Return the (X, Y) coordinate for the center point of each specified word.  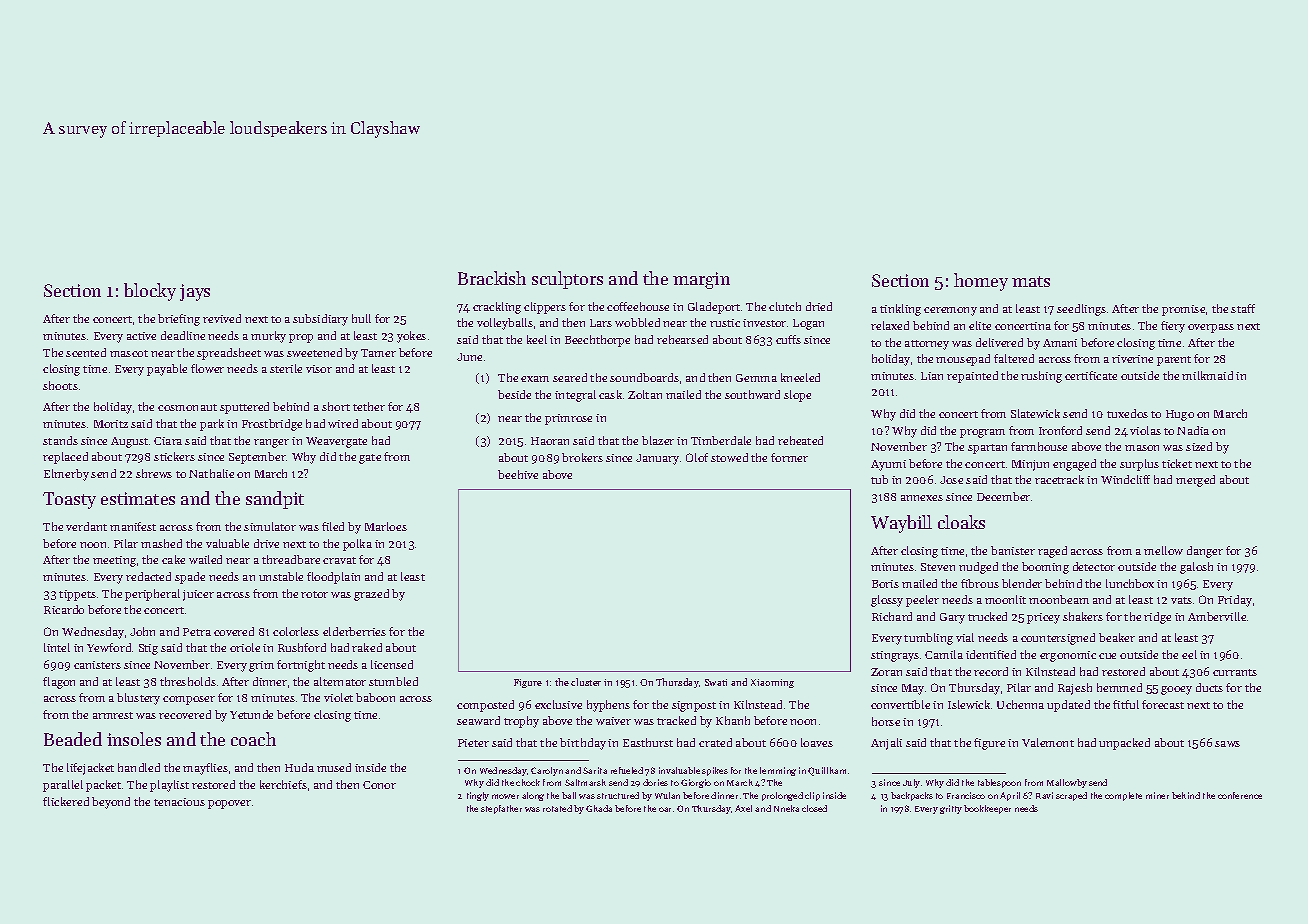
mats (1031, 281)
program (982, 433)
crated (715, 742)
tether (369, 406)
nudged (978, 568)
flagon (59, 683)
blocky (150, 292)
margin (701, 280)
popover (229, 804)
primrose (568, 419)
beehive (518, 474)
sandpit (275, 500)
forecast (1163, 704)
